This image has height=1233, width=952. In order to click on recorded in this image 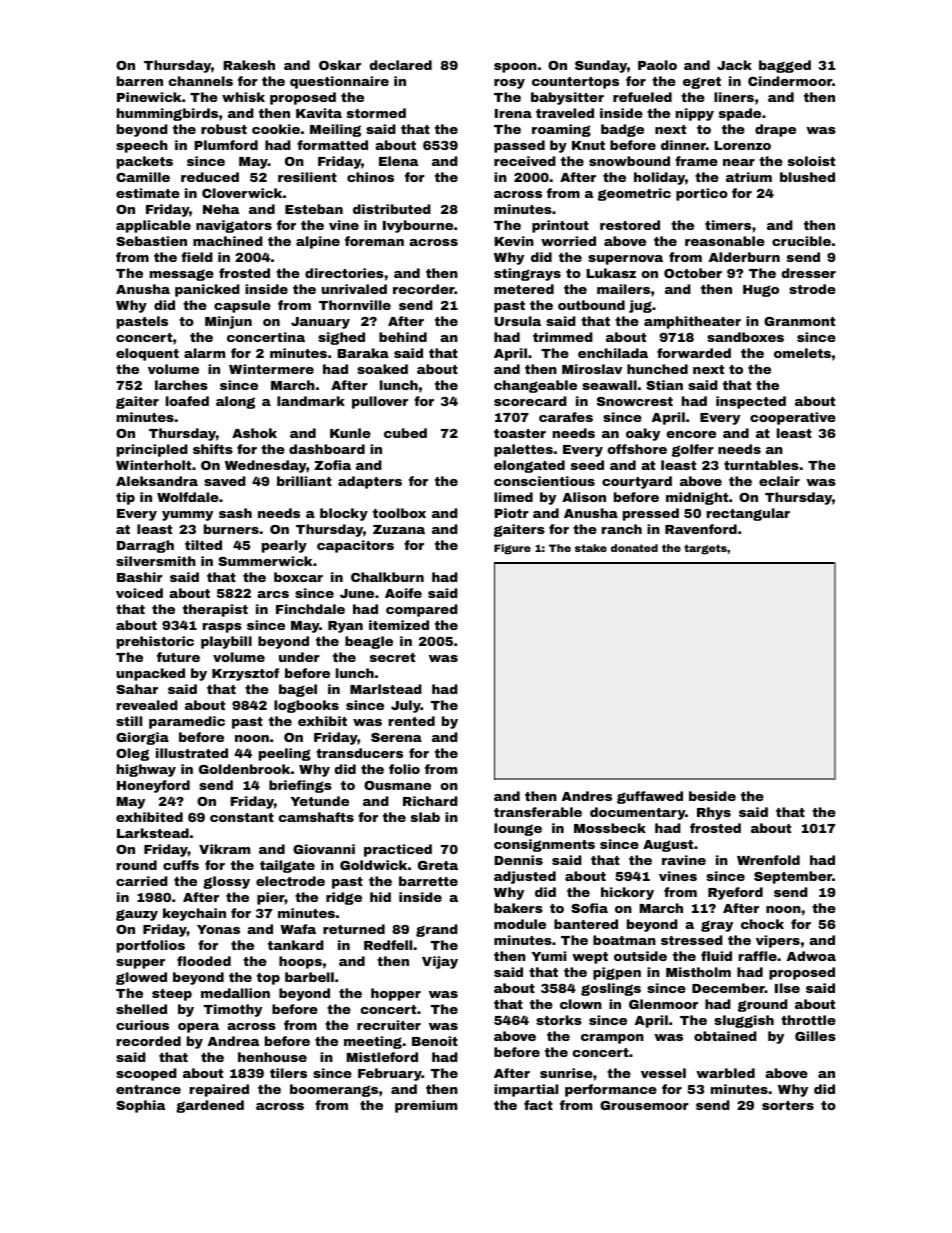, I will do `click(149, 1041)`.
